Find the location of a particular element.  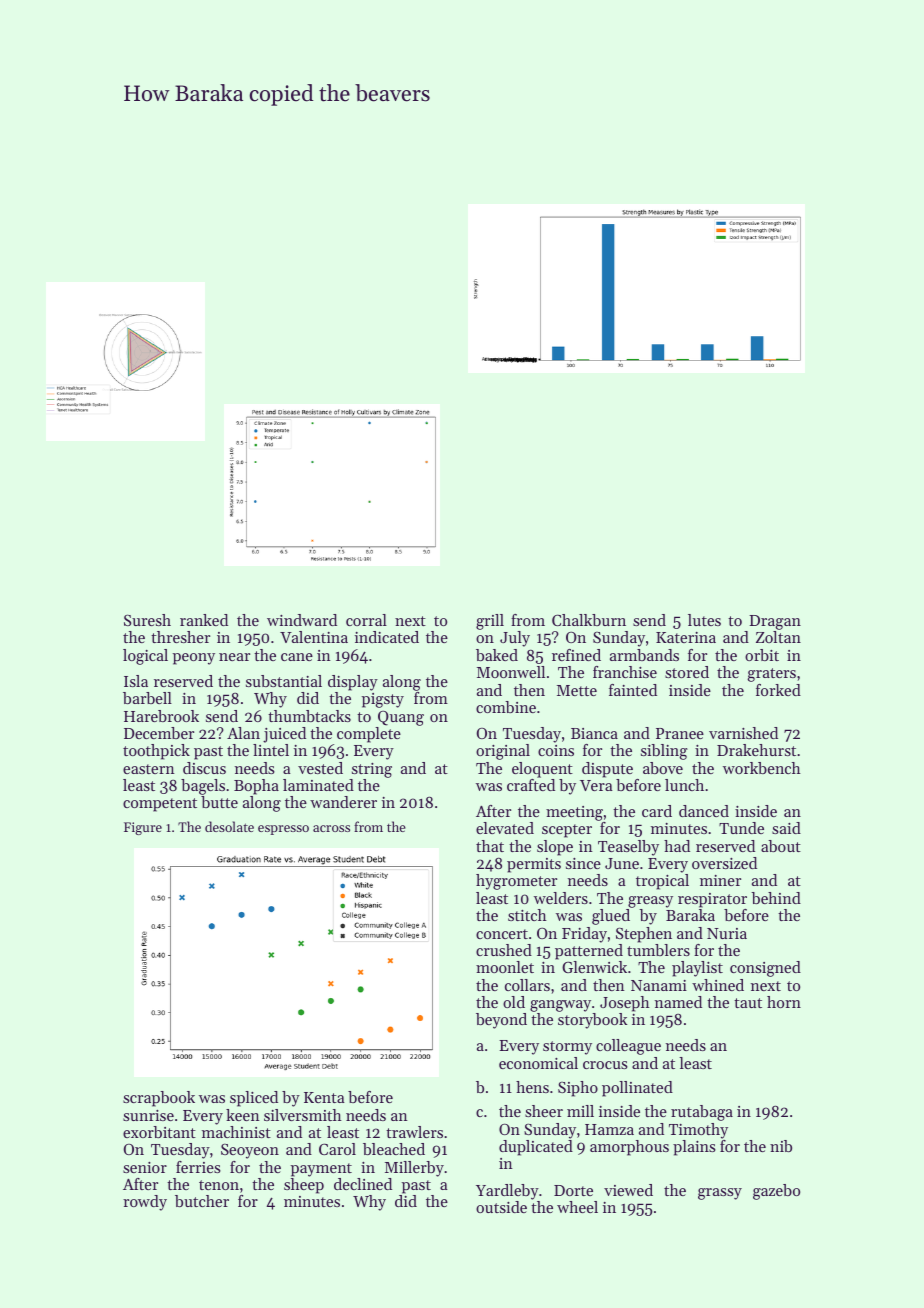

baked is located at coordinates (497, 655).
